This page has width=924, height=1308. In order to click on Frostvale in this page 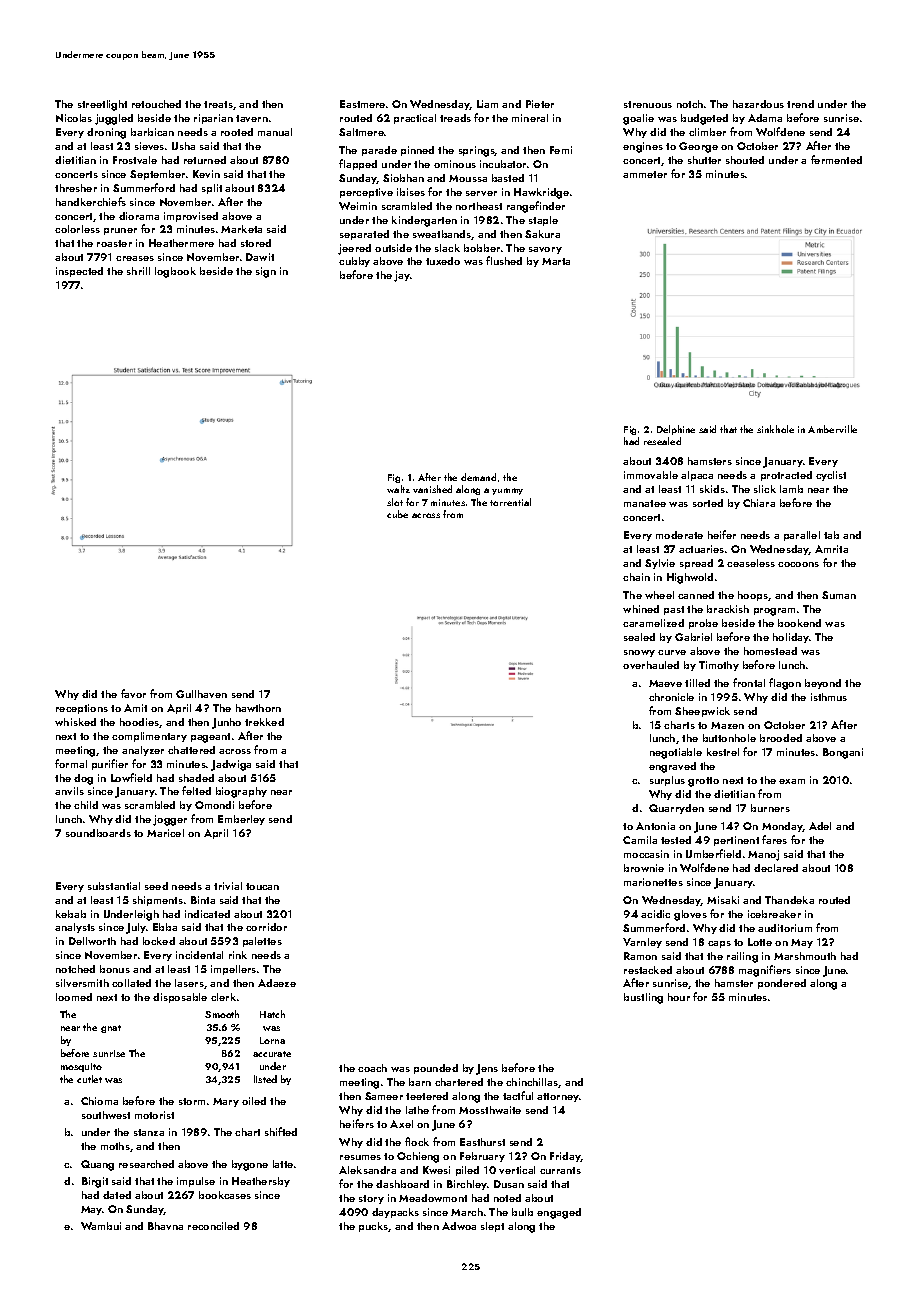, I will do `click(135, 160)`.
